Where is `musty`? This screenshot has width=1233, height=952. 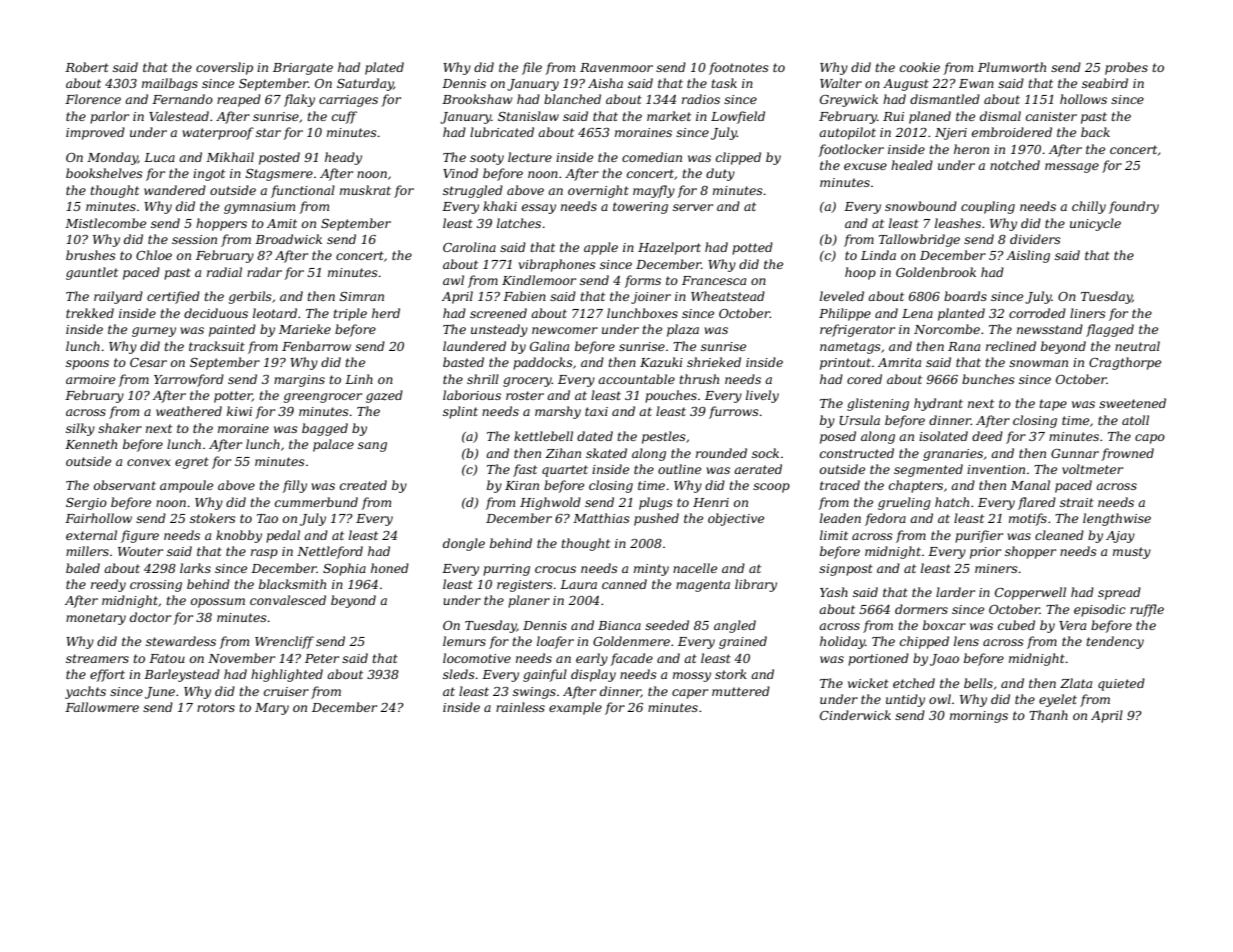
musty is located at coordinates (1132, 553).
